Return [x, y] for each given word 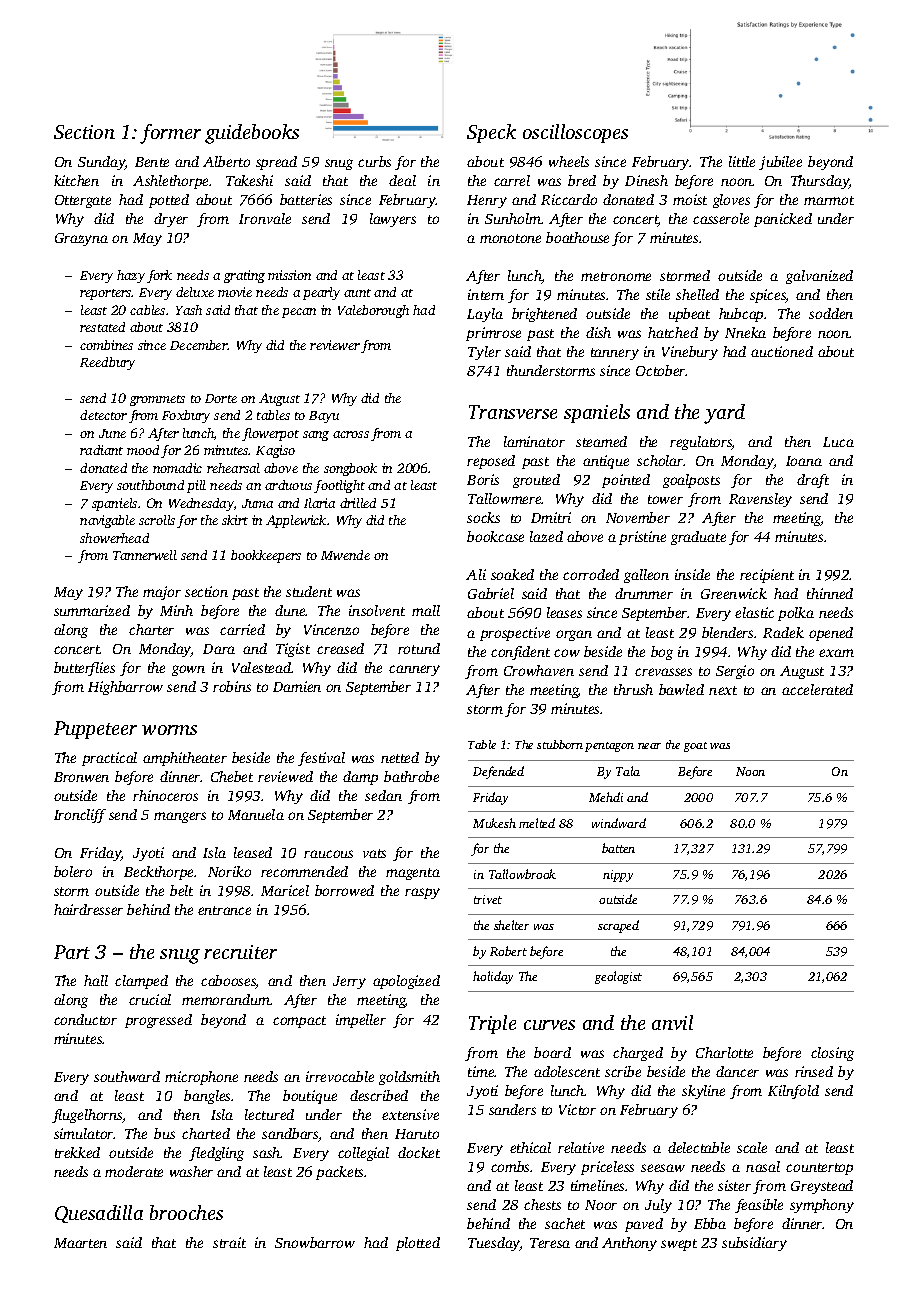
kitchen [76, 180]
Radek [783, 632]
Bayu [324, 417]
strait [229, 1242]
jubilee [780, 163]
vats [374, 853]
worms [169, 730]
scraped [618, 926]
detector [103, 415]
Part [72, 952]
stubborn [560, 744]
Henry [487, 201]
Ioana [804, 461]
